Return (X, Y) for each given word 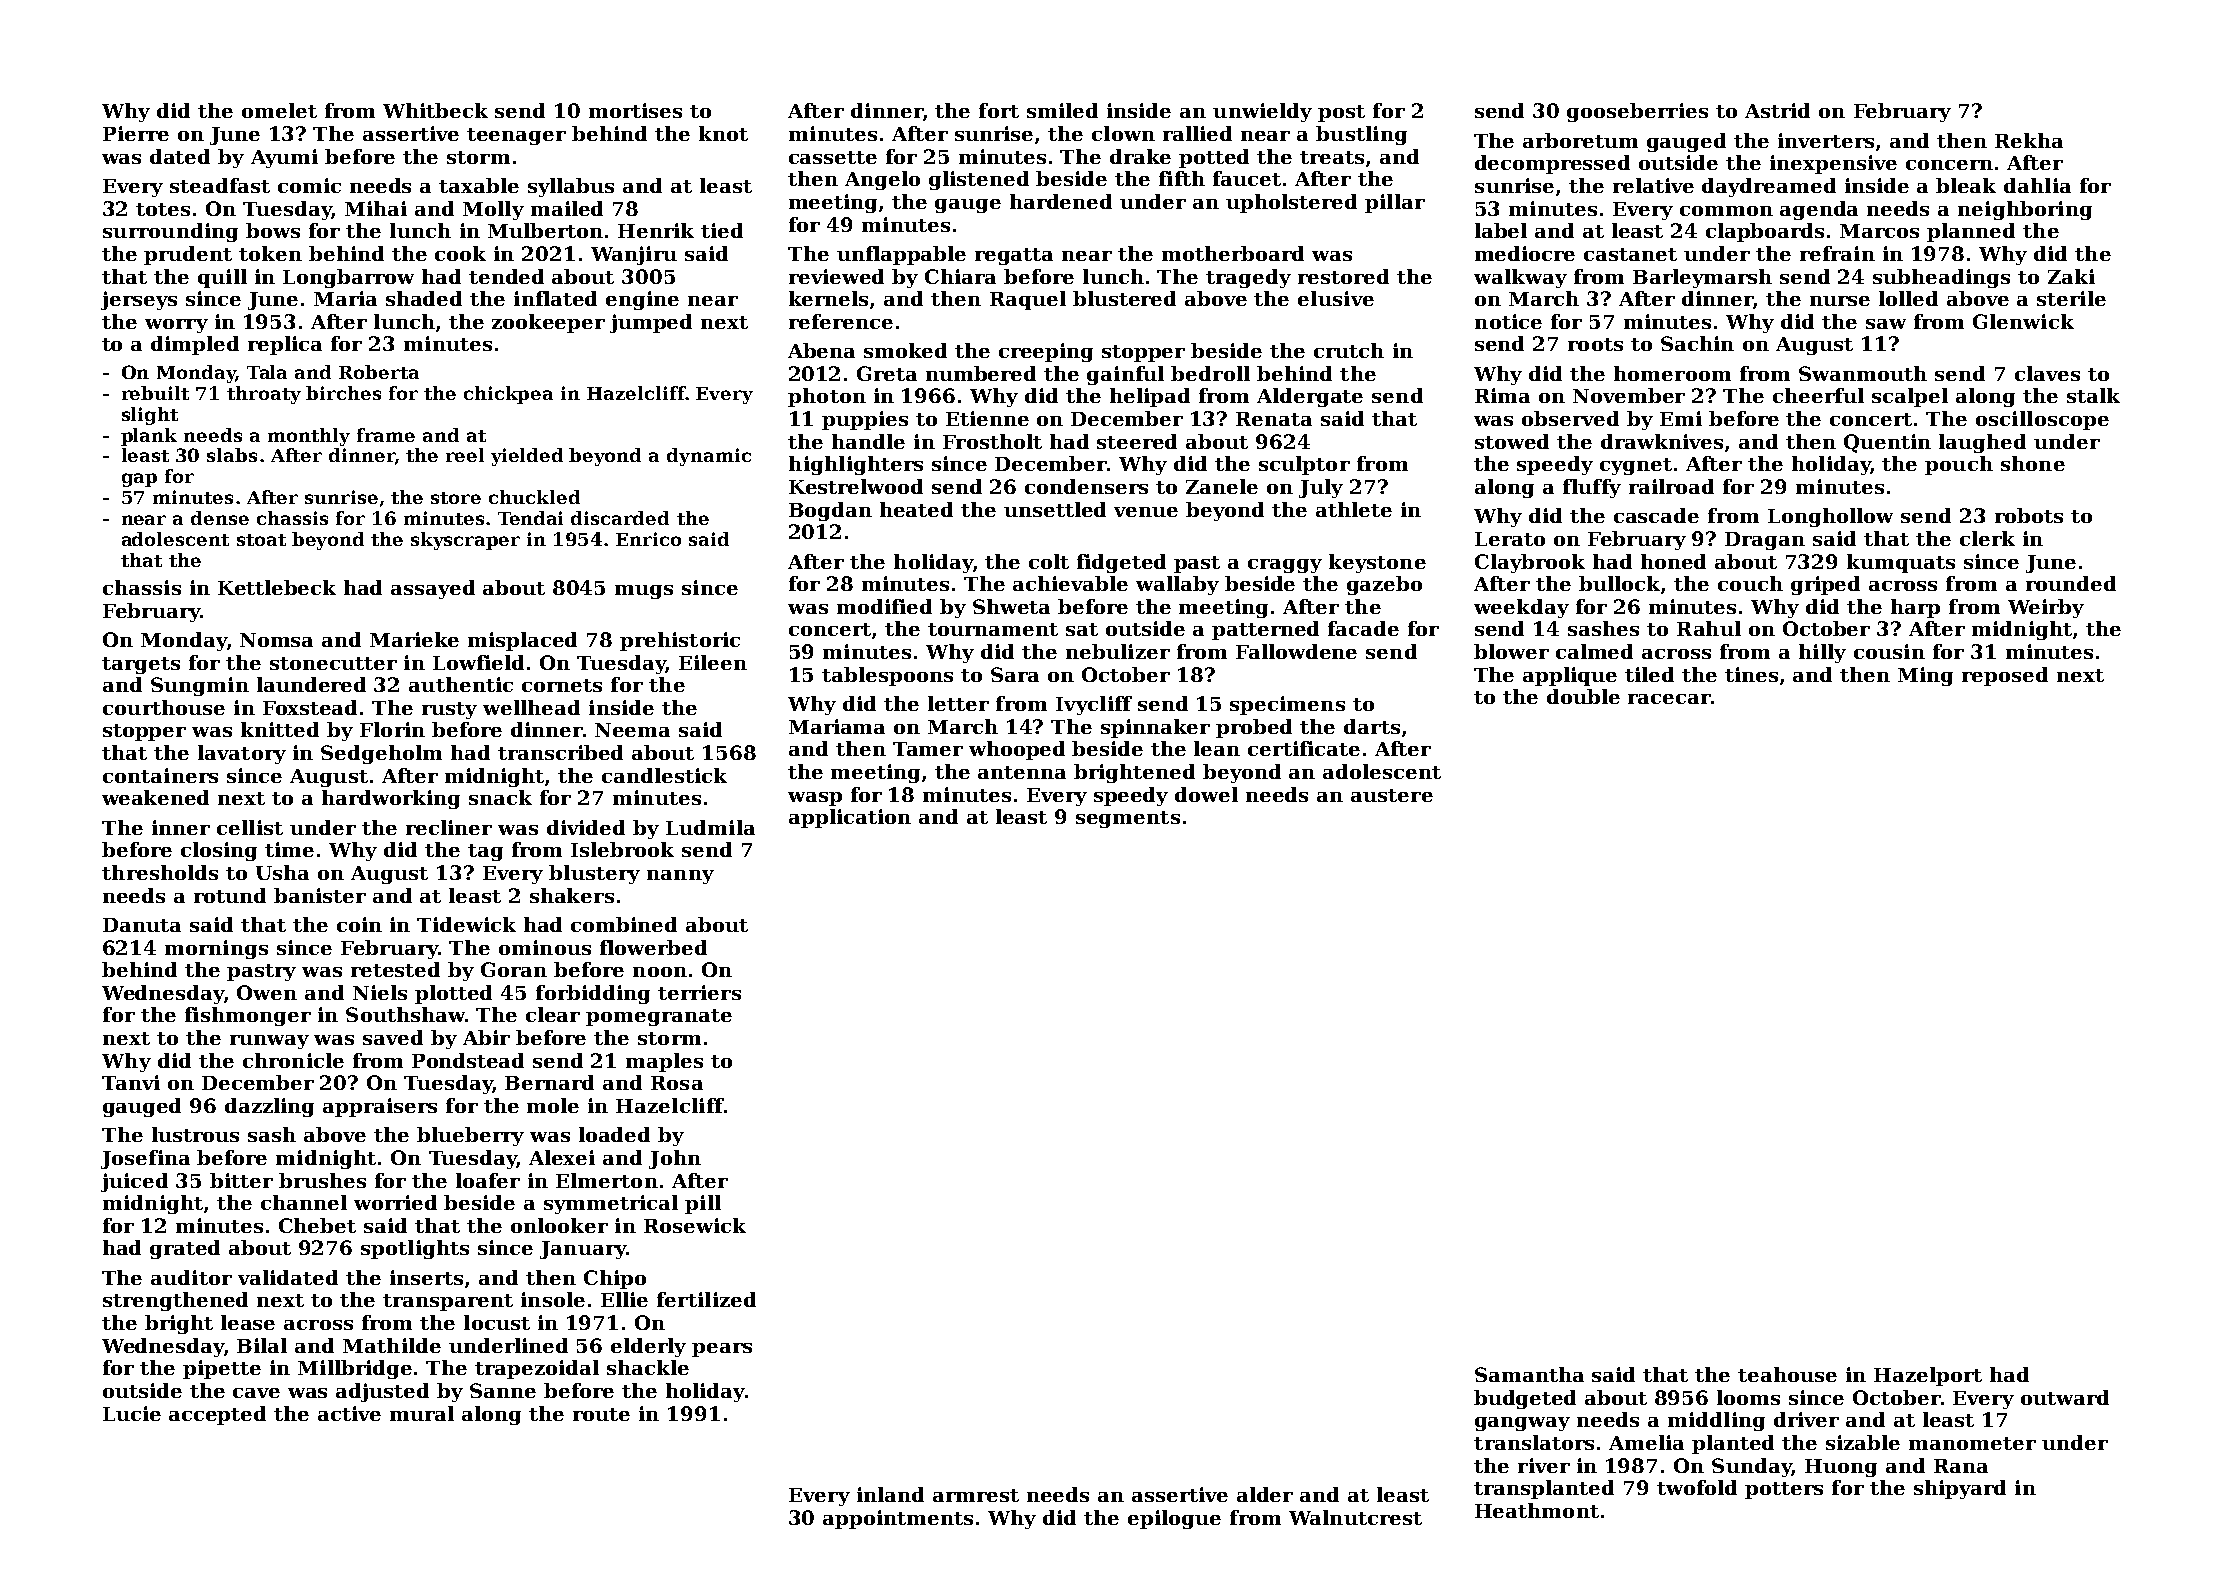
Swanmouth (1863, 373)
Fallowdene (1296, 651)
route (601, 1414)
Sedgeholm (381, 754)
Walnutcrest (1355, 1517)
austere (1392, 795)
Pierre (136, 133)
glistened (979, 180)
